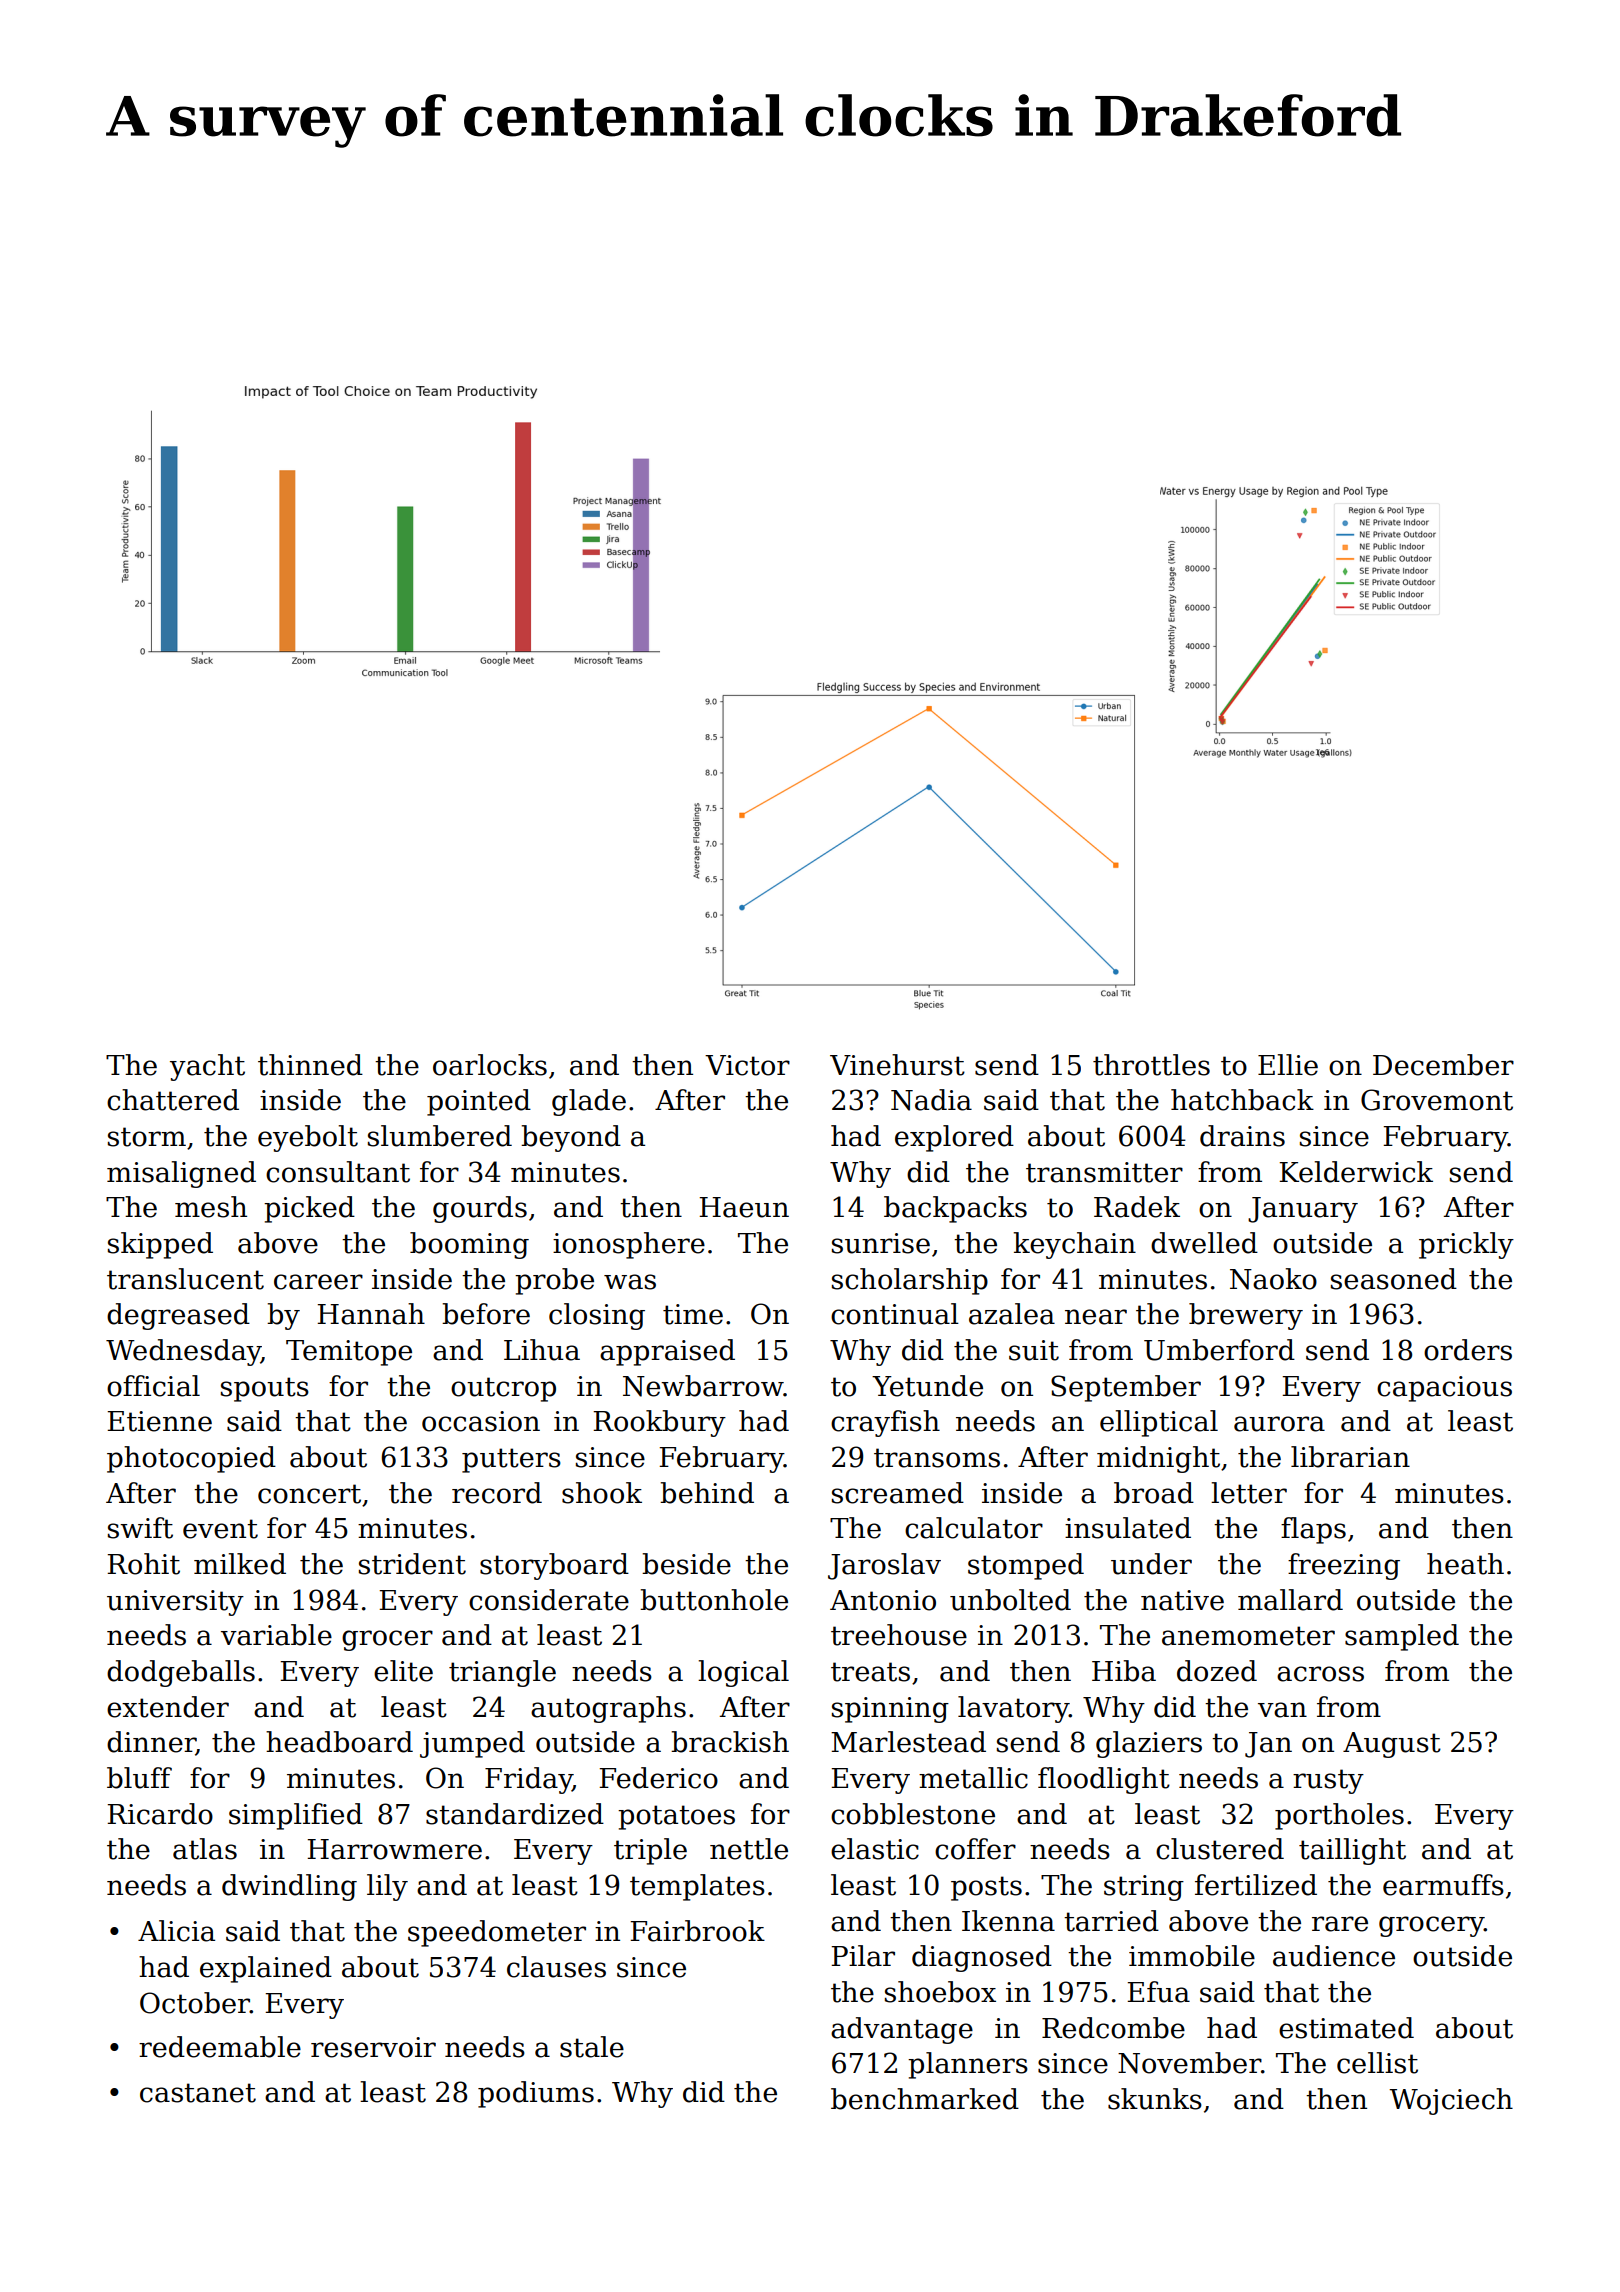  Describe the element at coordinates (1279, 1424) in the image. I see `aurora` at that location.
